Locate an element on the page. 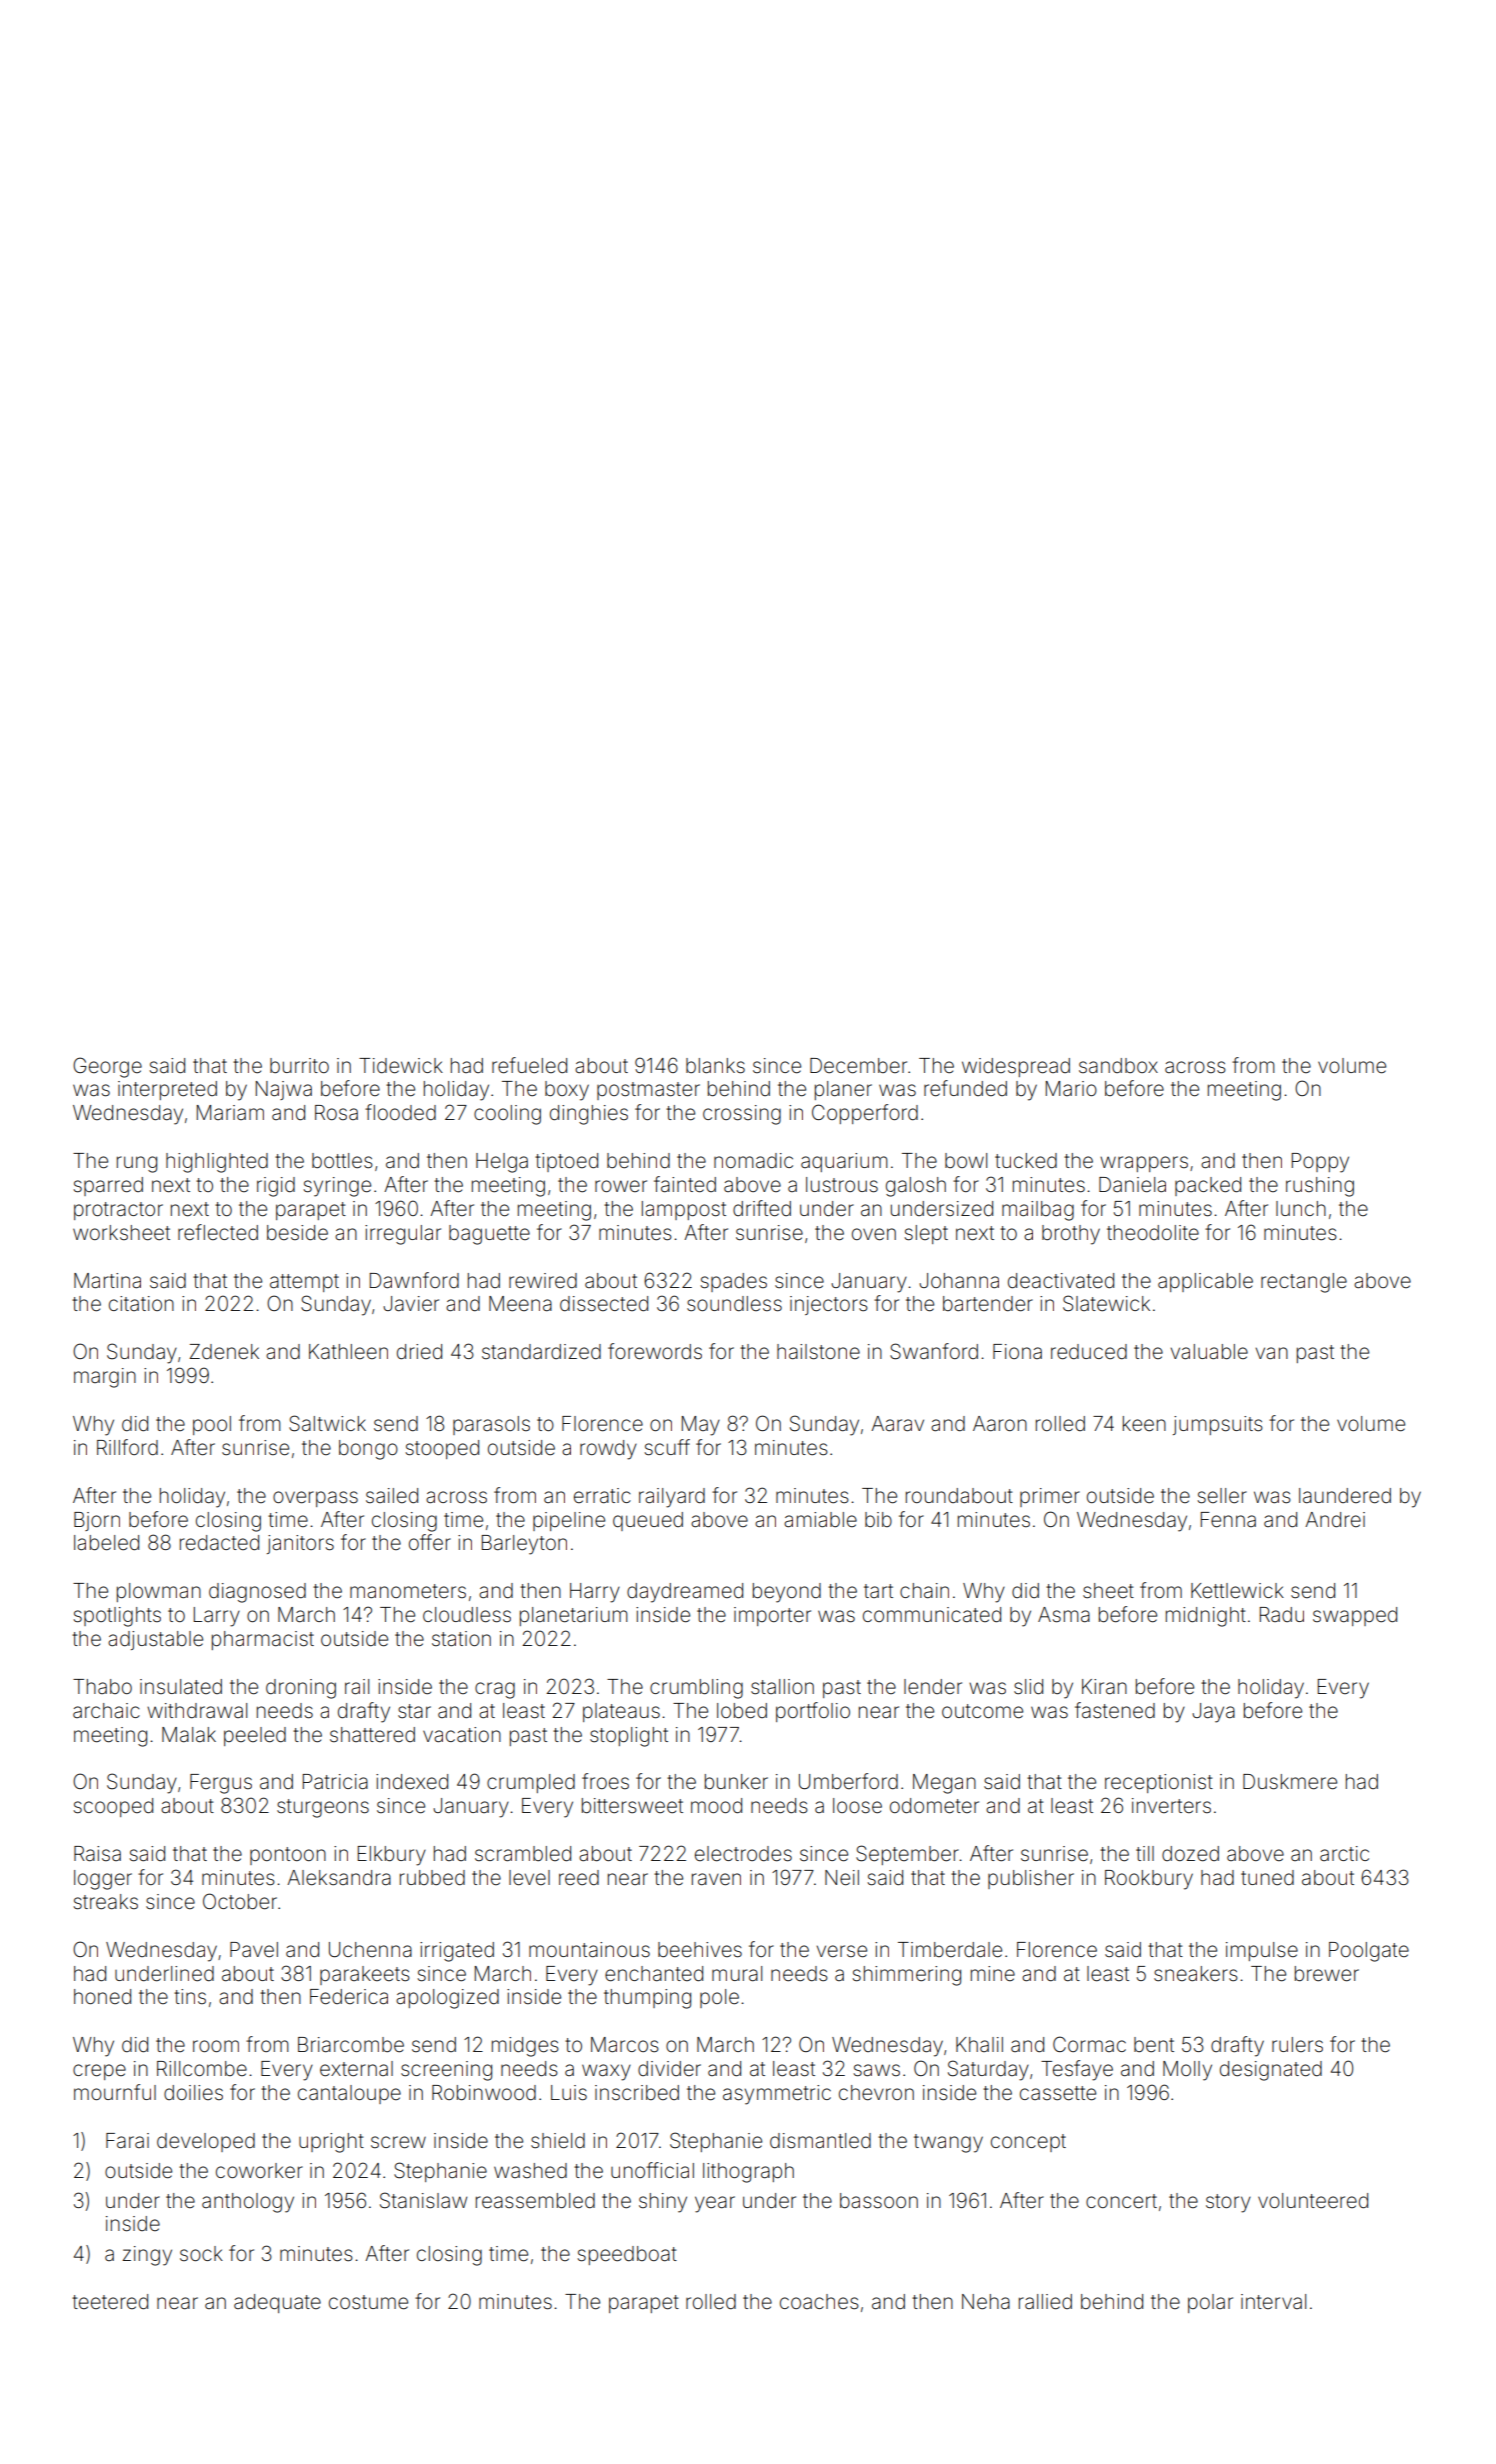 The height and width of the document is (2464, 1496). refueled is located at coordinates (529, 1065).
